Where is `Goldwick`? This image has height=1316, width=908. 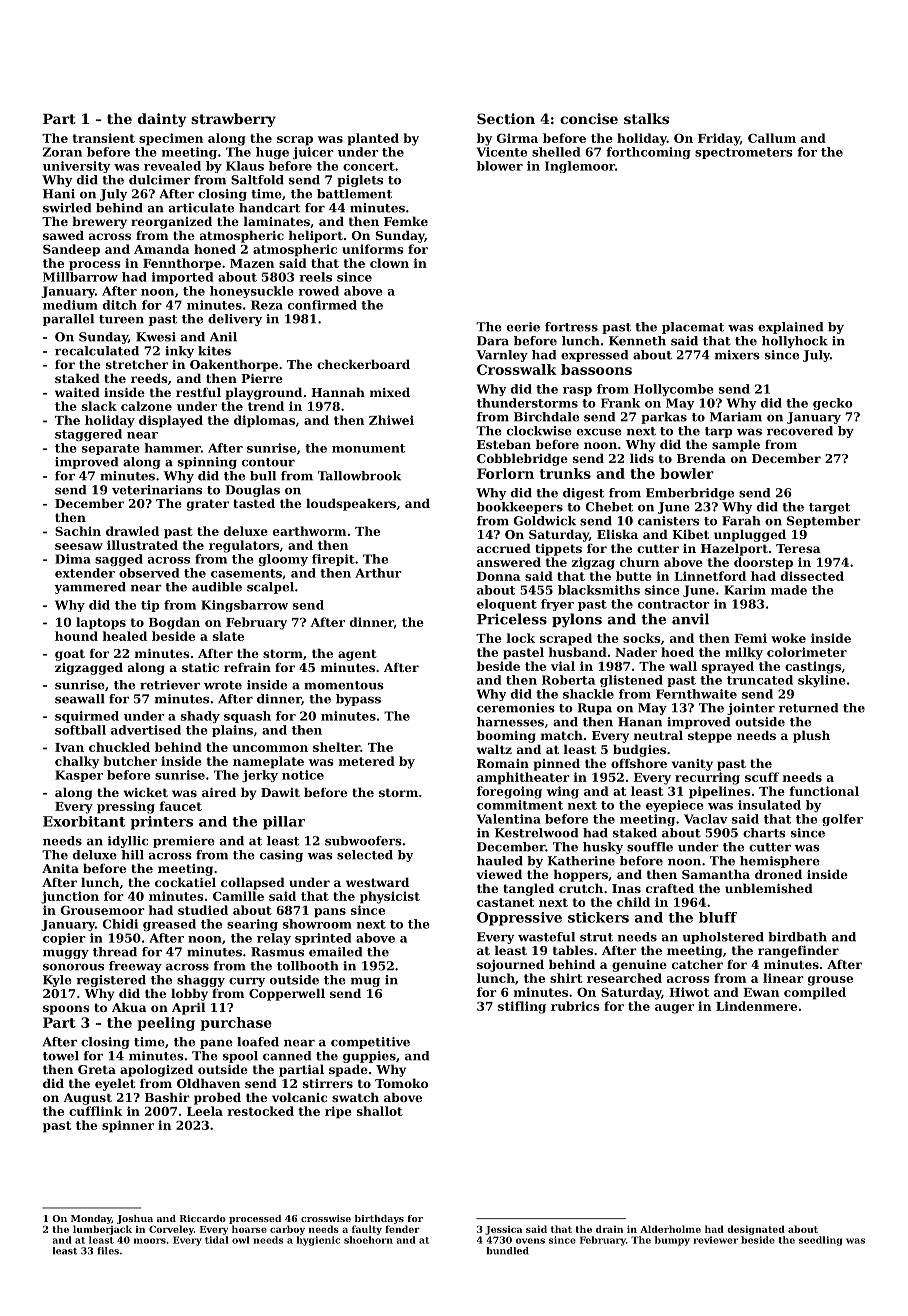 Goldwick is located at coordinates (545, 521).
